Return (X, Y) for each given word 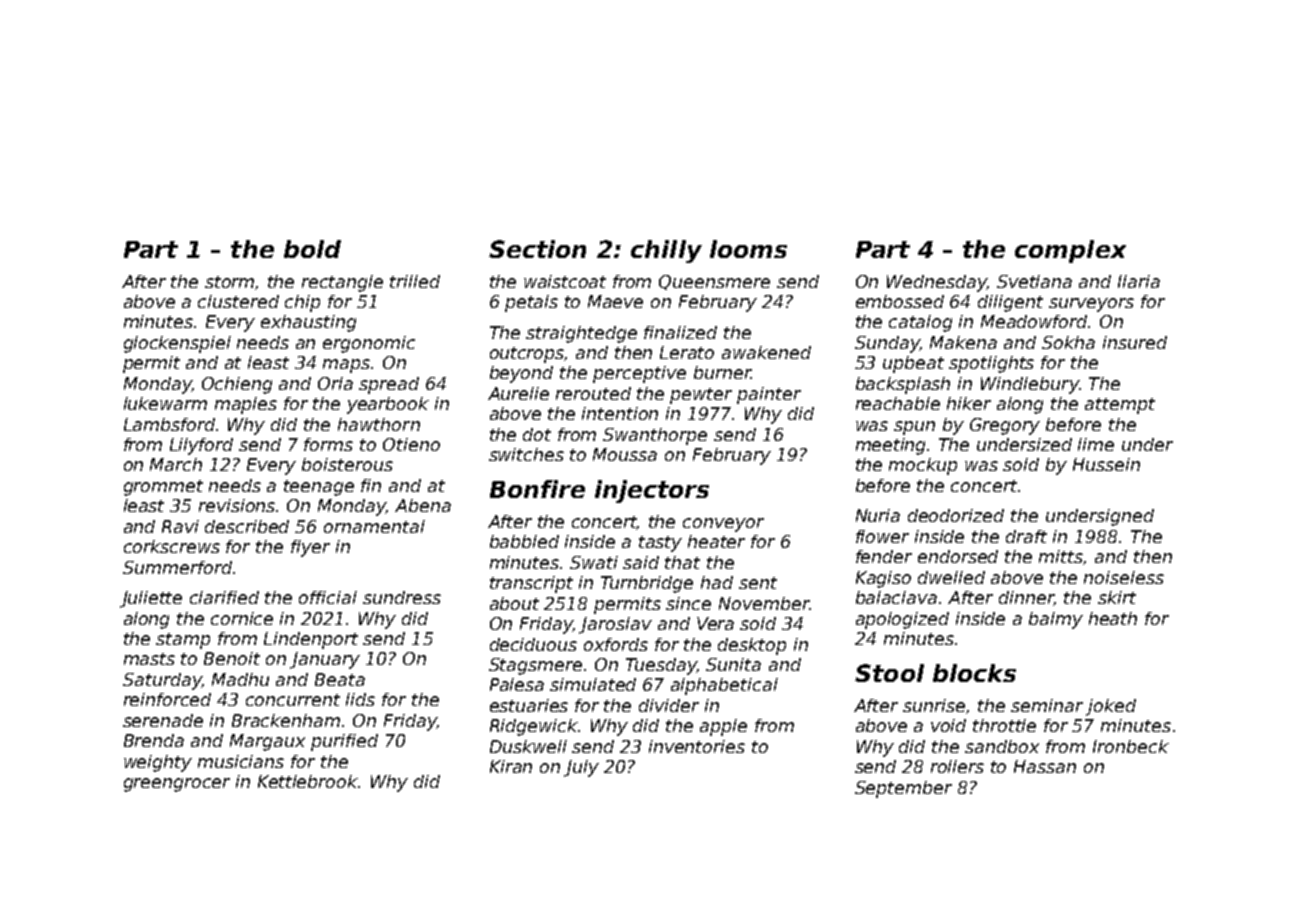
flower (882, 536)
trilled (415, 281)
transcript (531, 584)
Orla (335, 383)
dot (537, 434)
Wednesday (937, 283)
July (581, 768)
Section (537, 249)
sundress (402, 597)
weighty (158, 763)
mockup (923, 466)
